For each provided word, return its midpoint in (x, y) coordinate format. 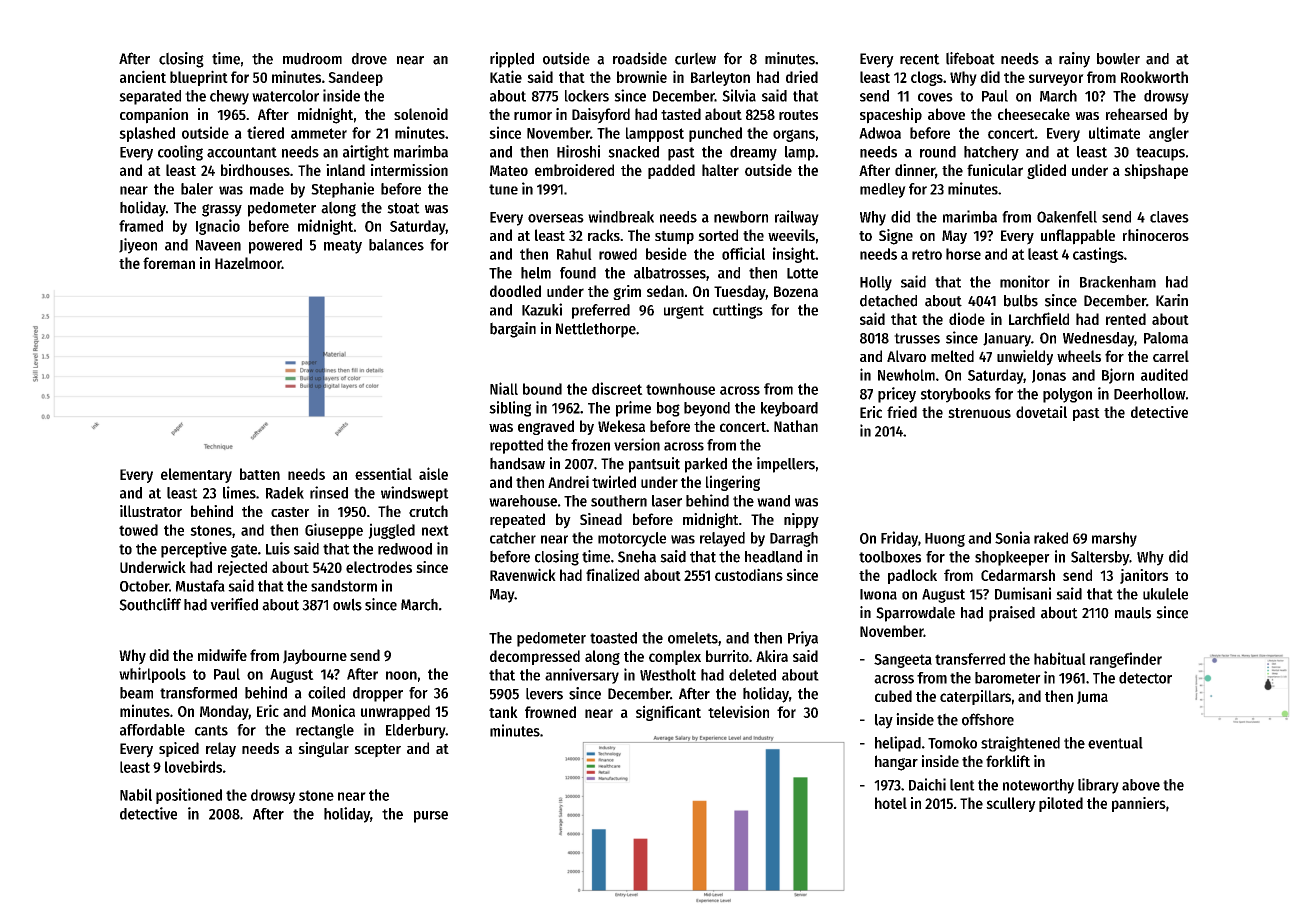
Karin (1172, 300)
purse (431, 817)
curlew (695, 58)
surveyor (1056, 80)
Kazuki (542, 309)
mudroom (312, 58)
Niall (504, 388)
